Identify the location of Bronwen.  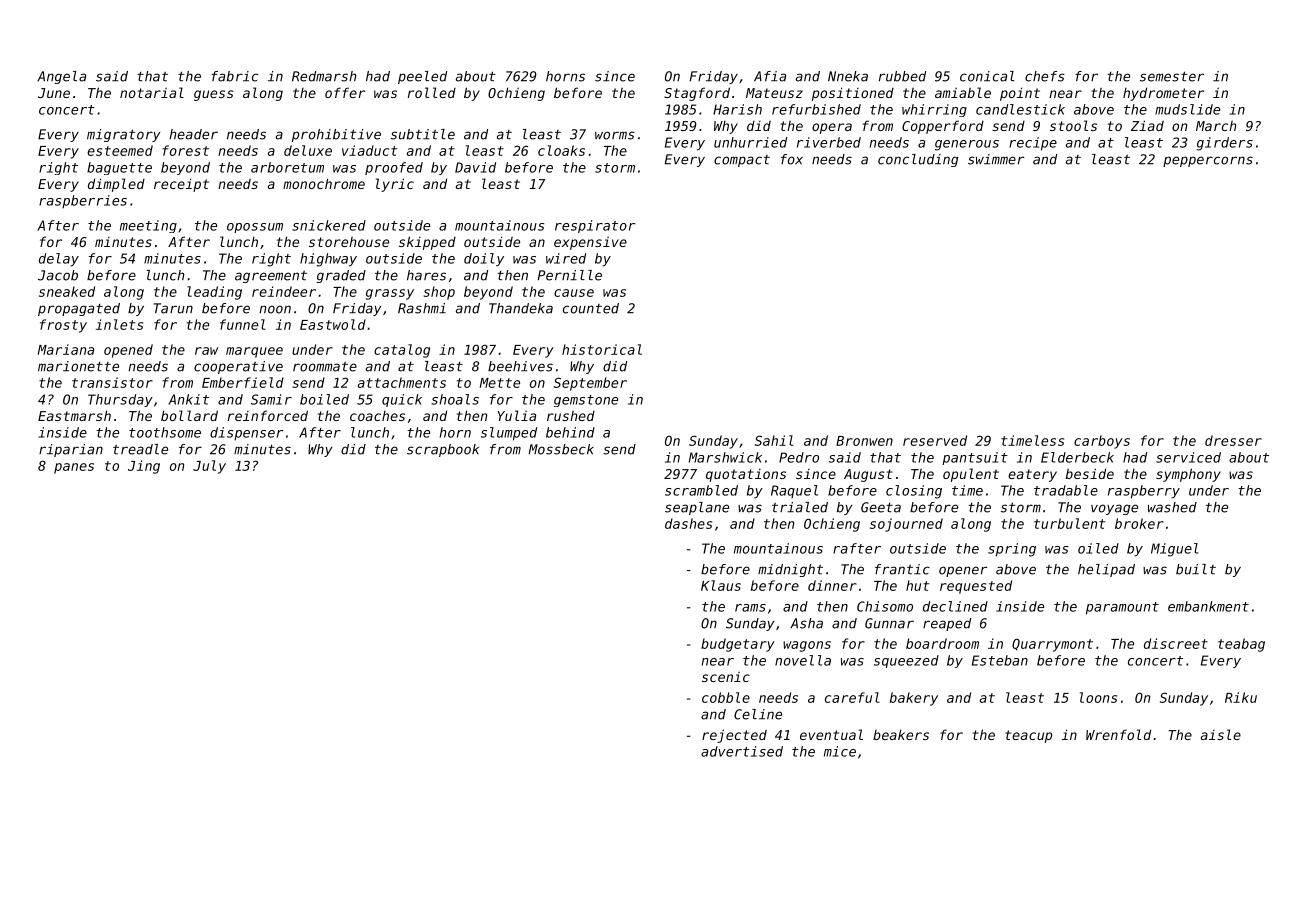
(864, 441).
